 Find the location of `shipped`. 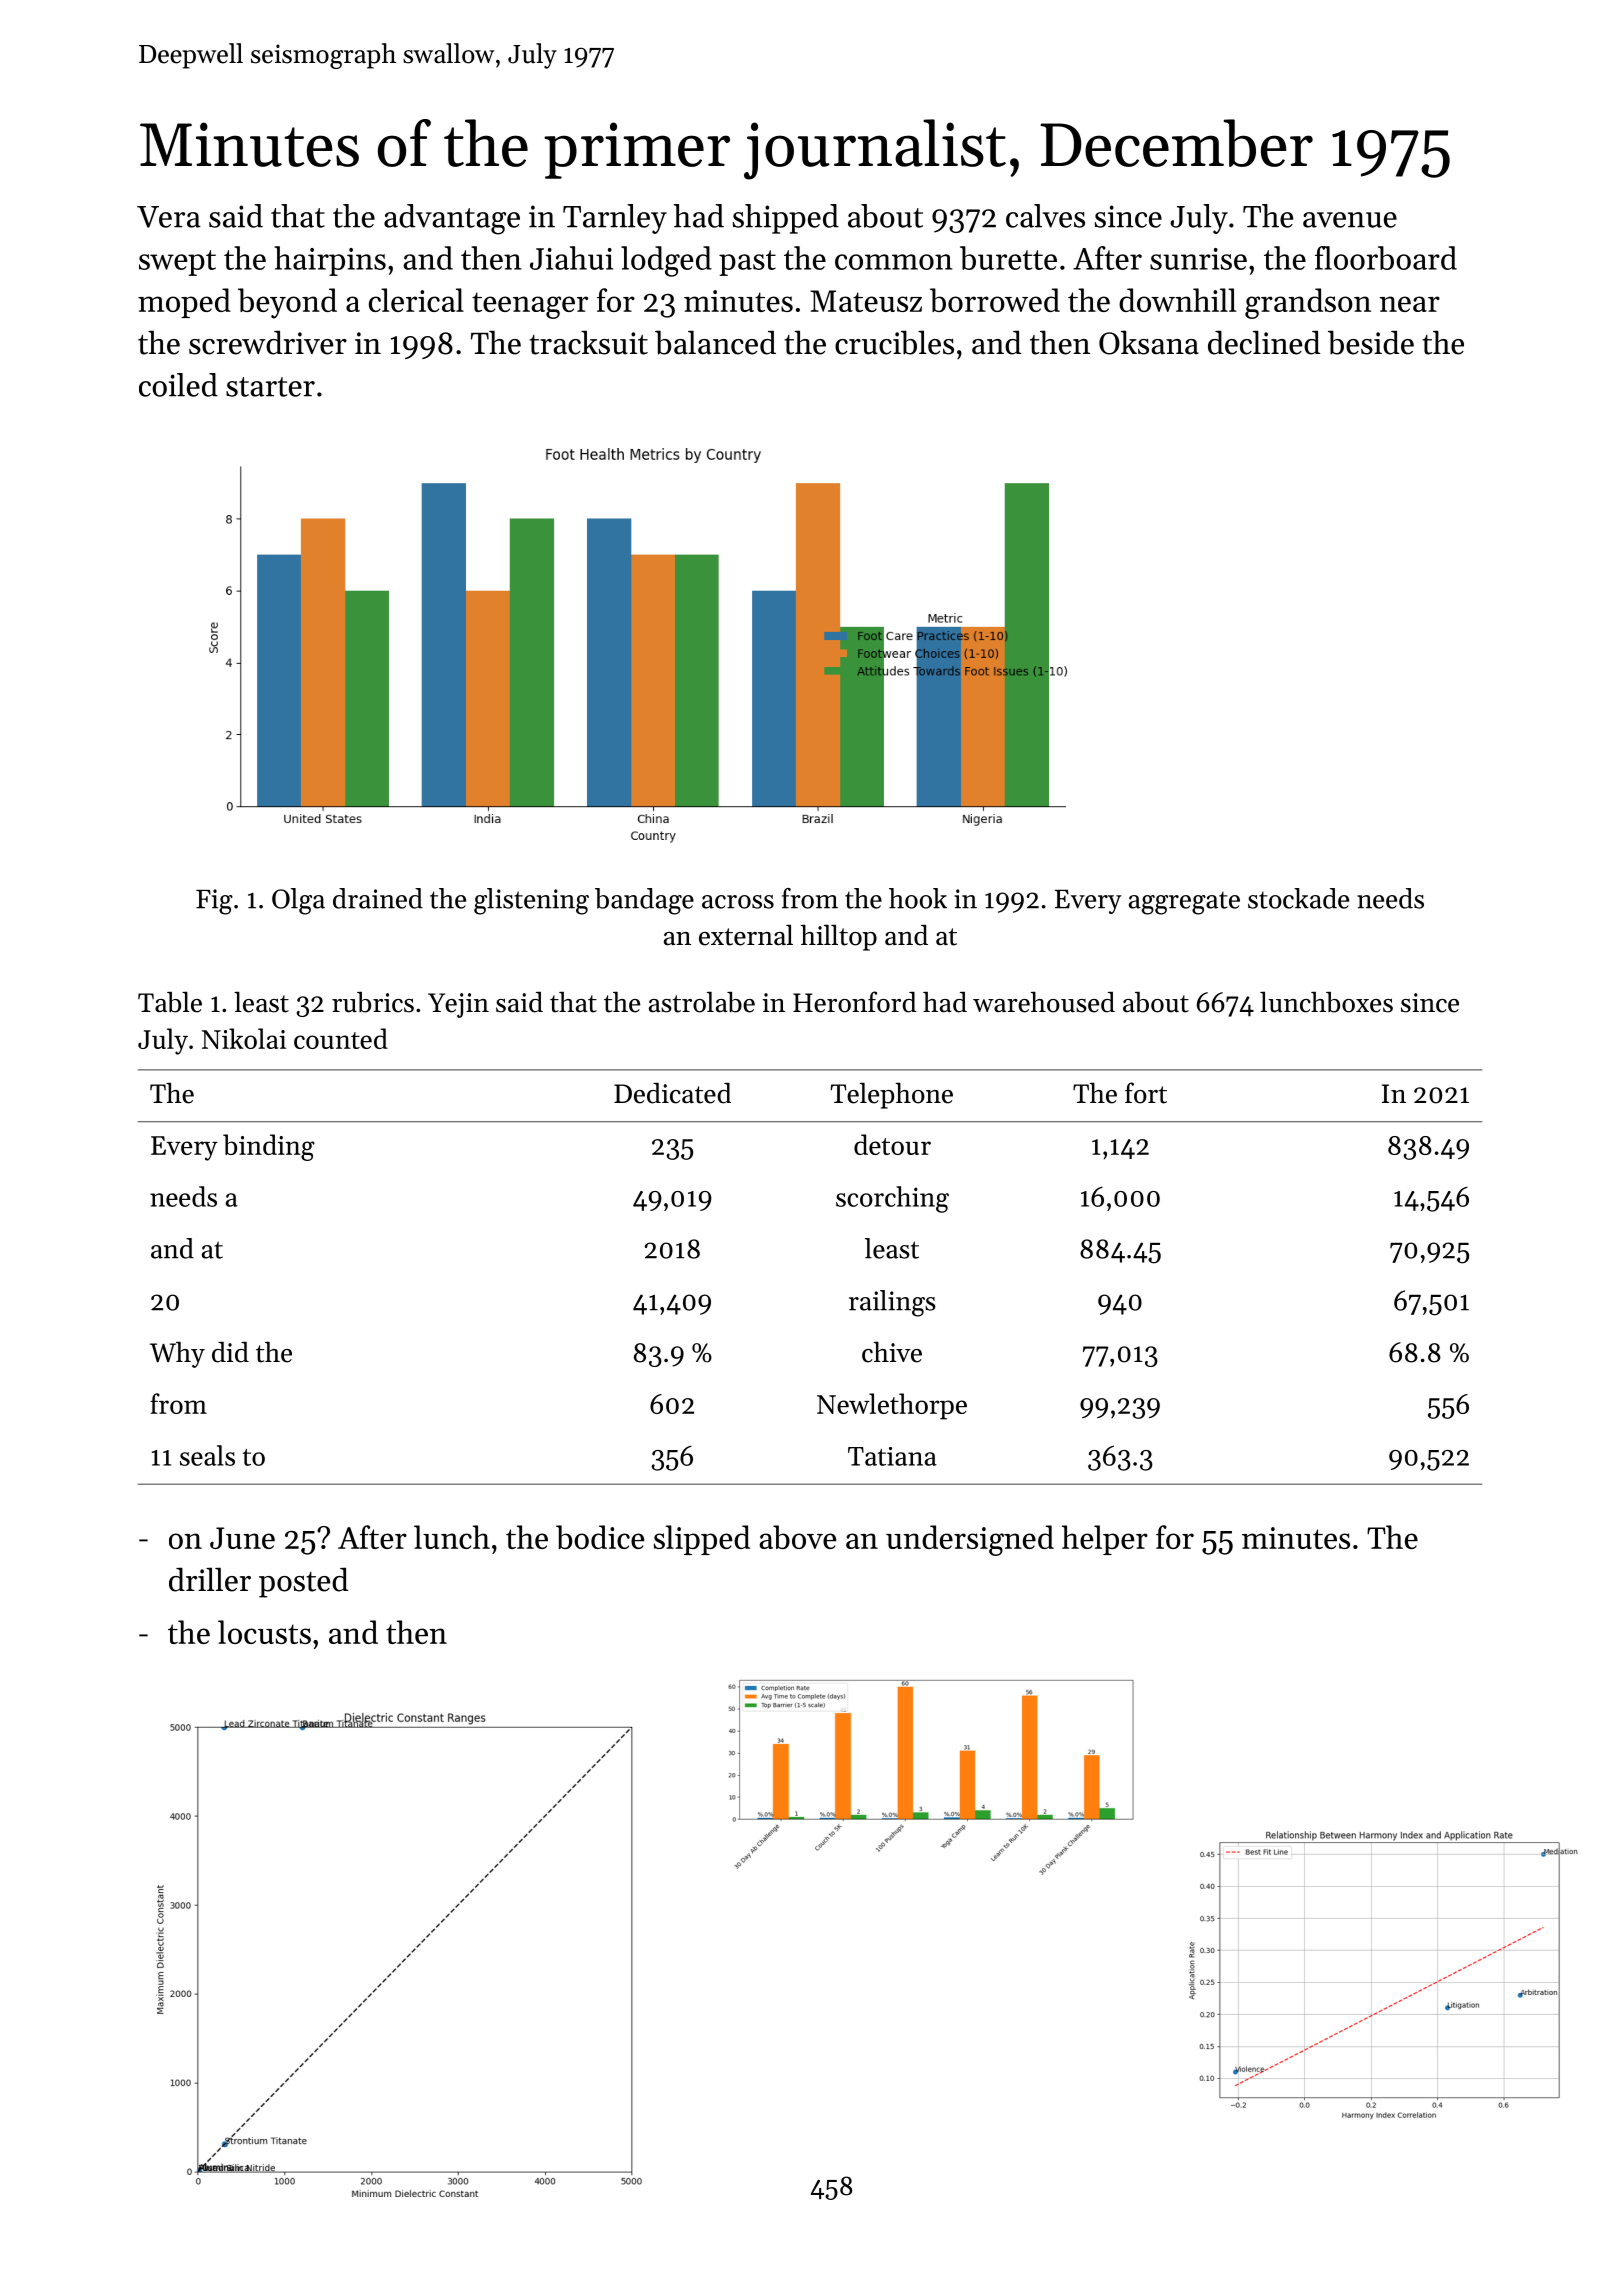

shipped is located at coordinates (786, 219).
